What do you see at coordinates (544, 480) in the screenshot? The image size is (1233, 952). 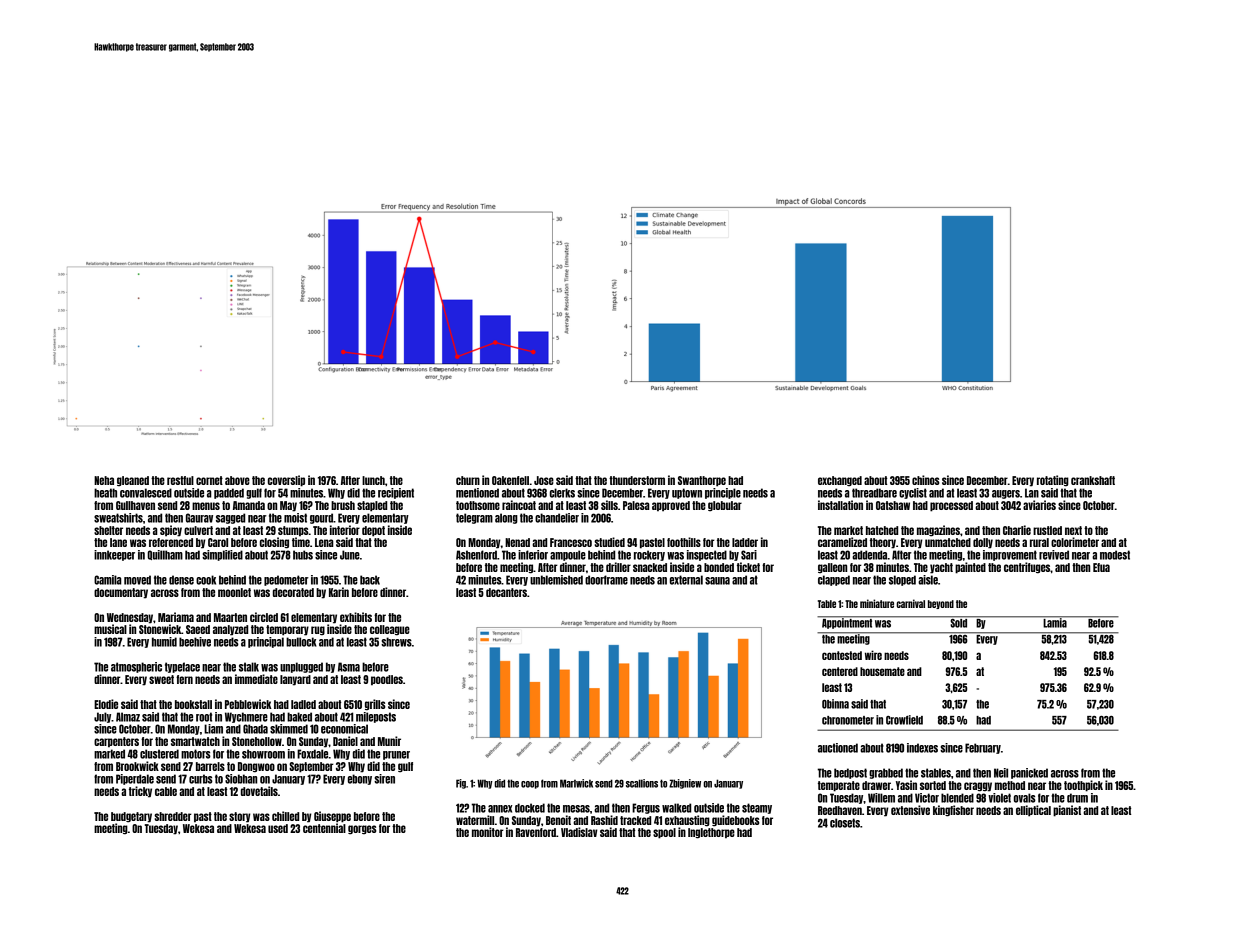 I see `Jose` at bounding box center [544, 480].
